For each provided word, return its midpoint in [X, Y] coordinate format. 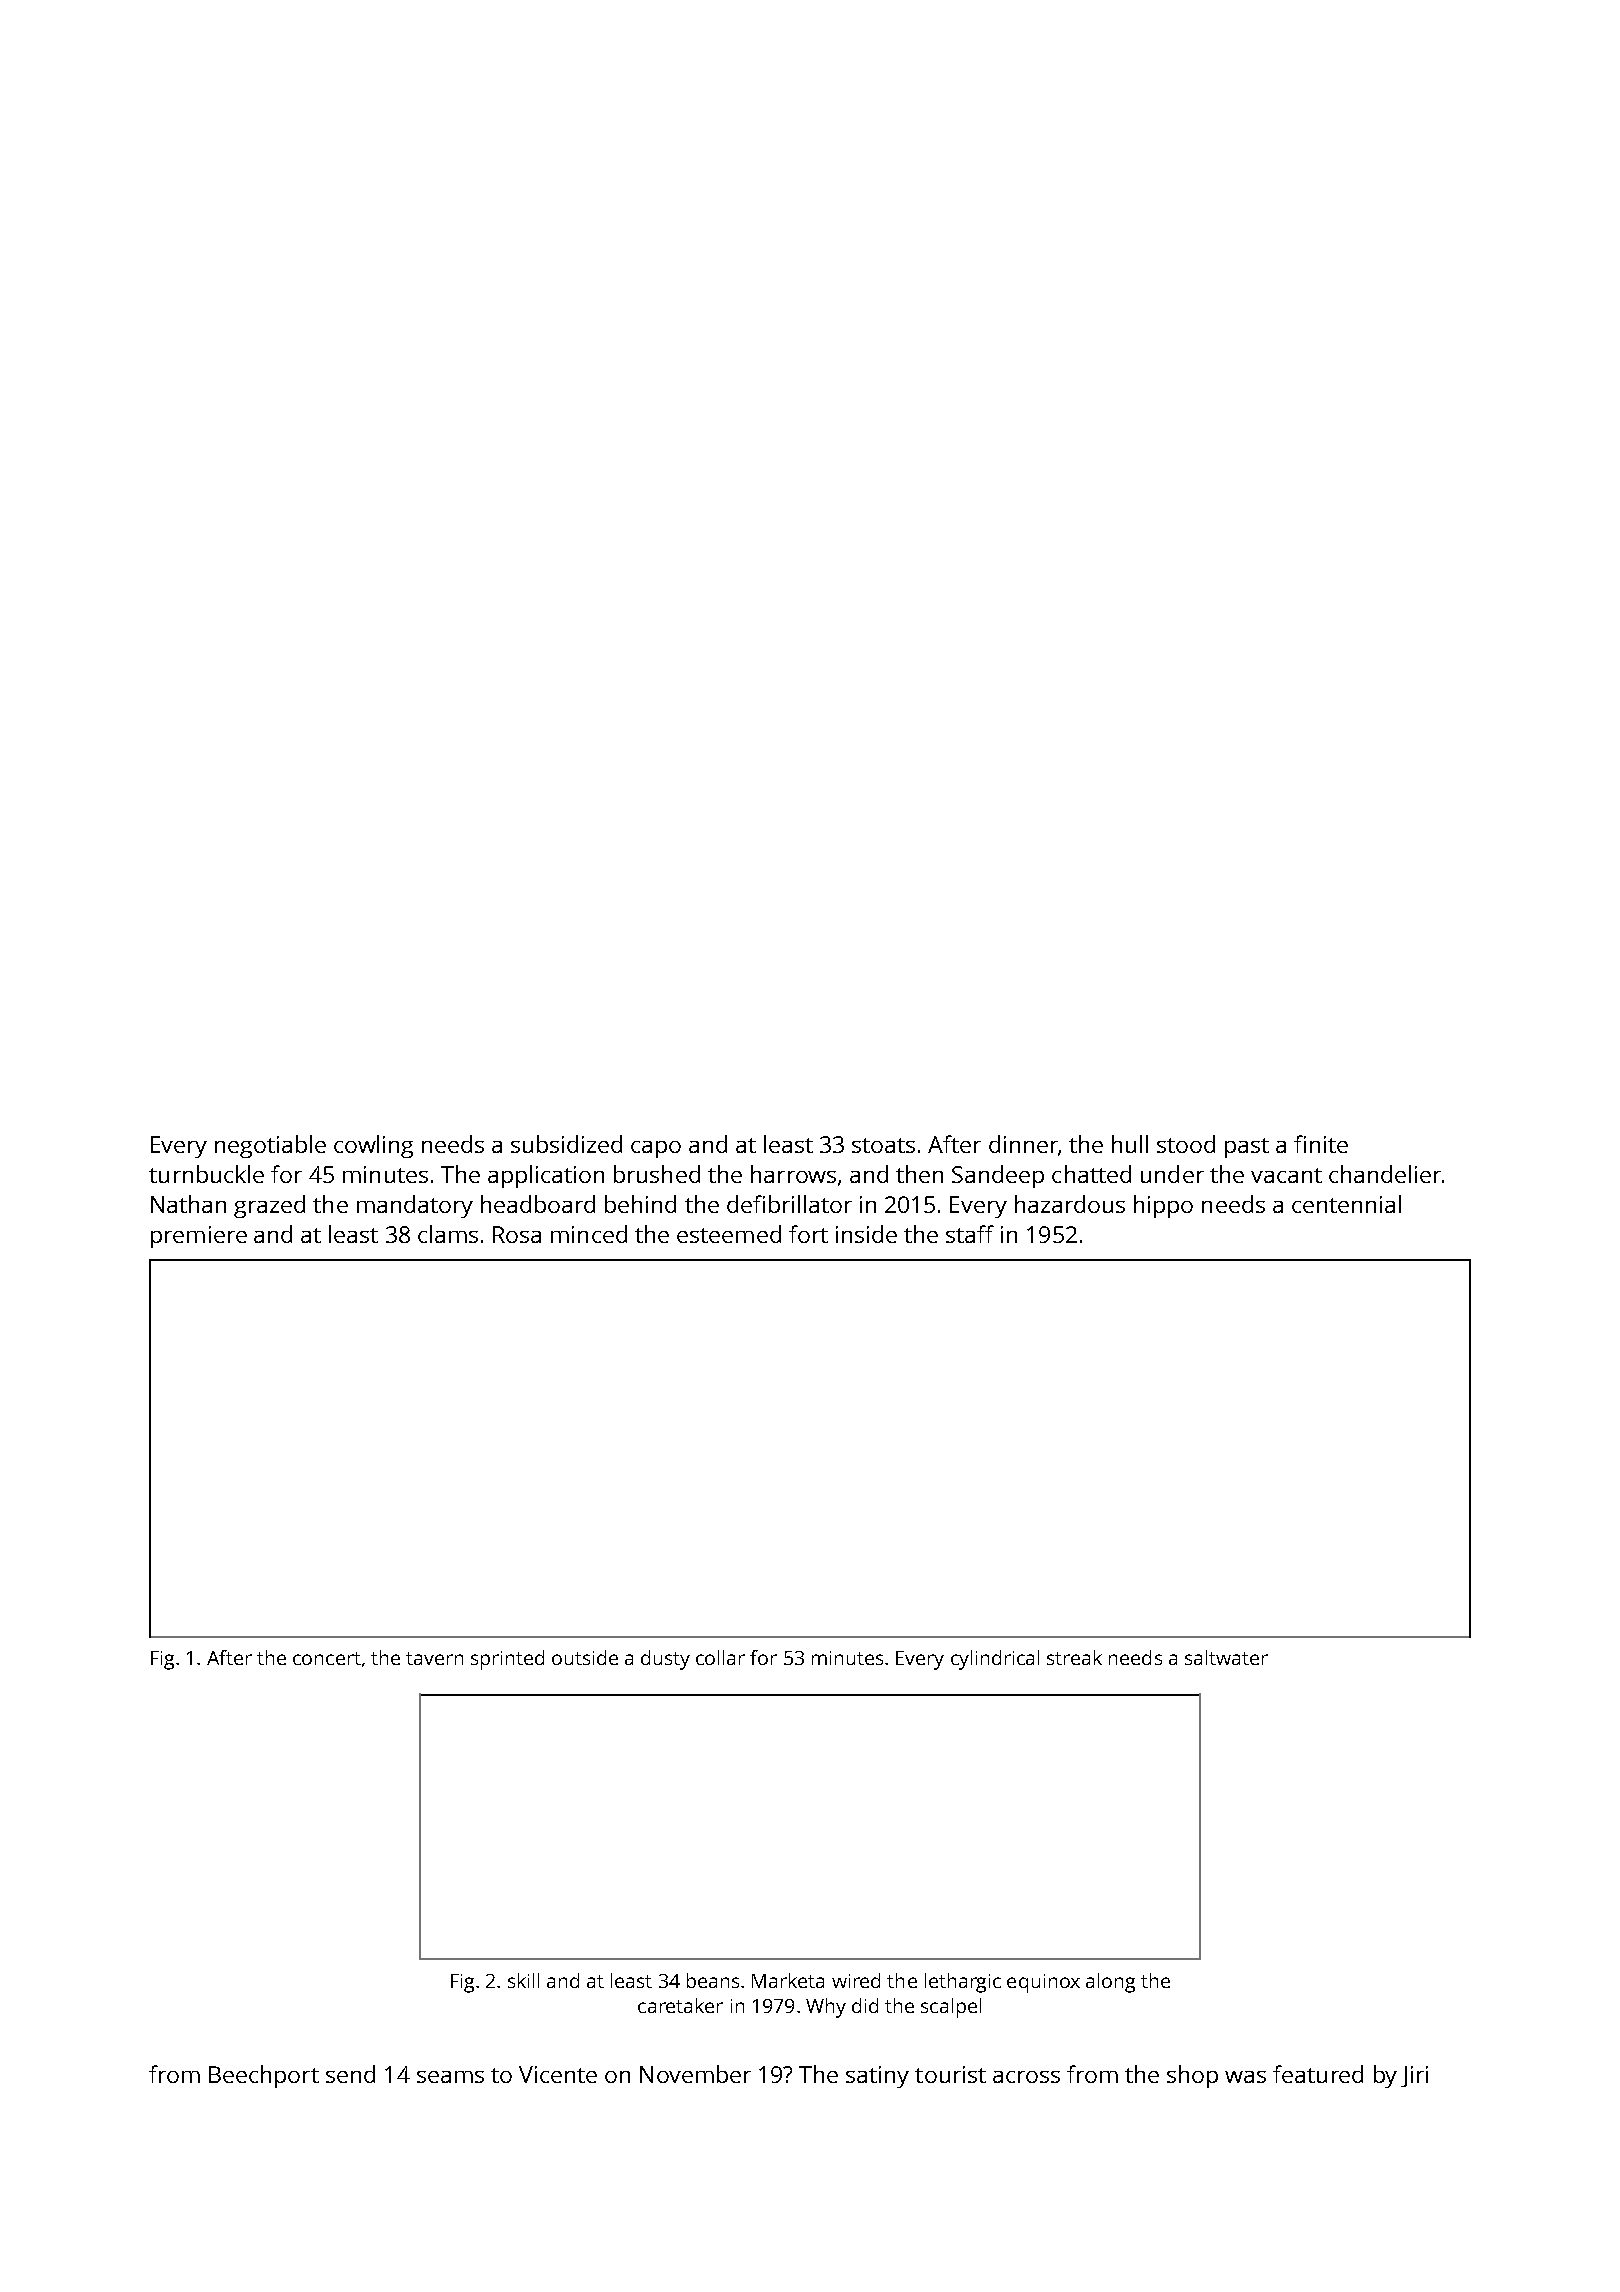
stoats [883, 1145]
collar [720, 1657]
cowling [373, 1146]
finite [1321, 1144]
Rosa [517, 1234]
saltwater [1226, 1657]
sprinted [507, 1660]
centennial [1346, 1204]
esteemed [729, 1234]
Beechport [264, 2076]
